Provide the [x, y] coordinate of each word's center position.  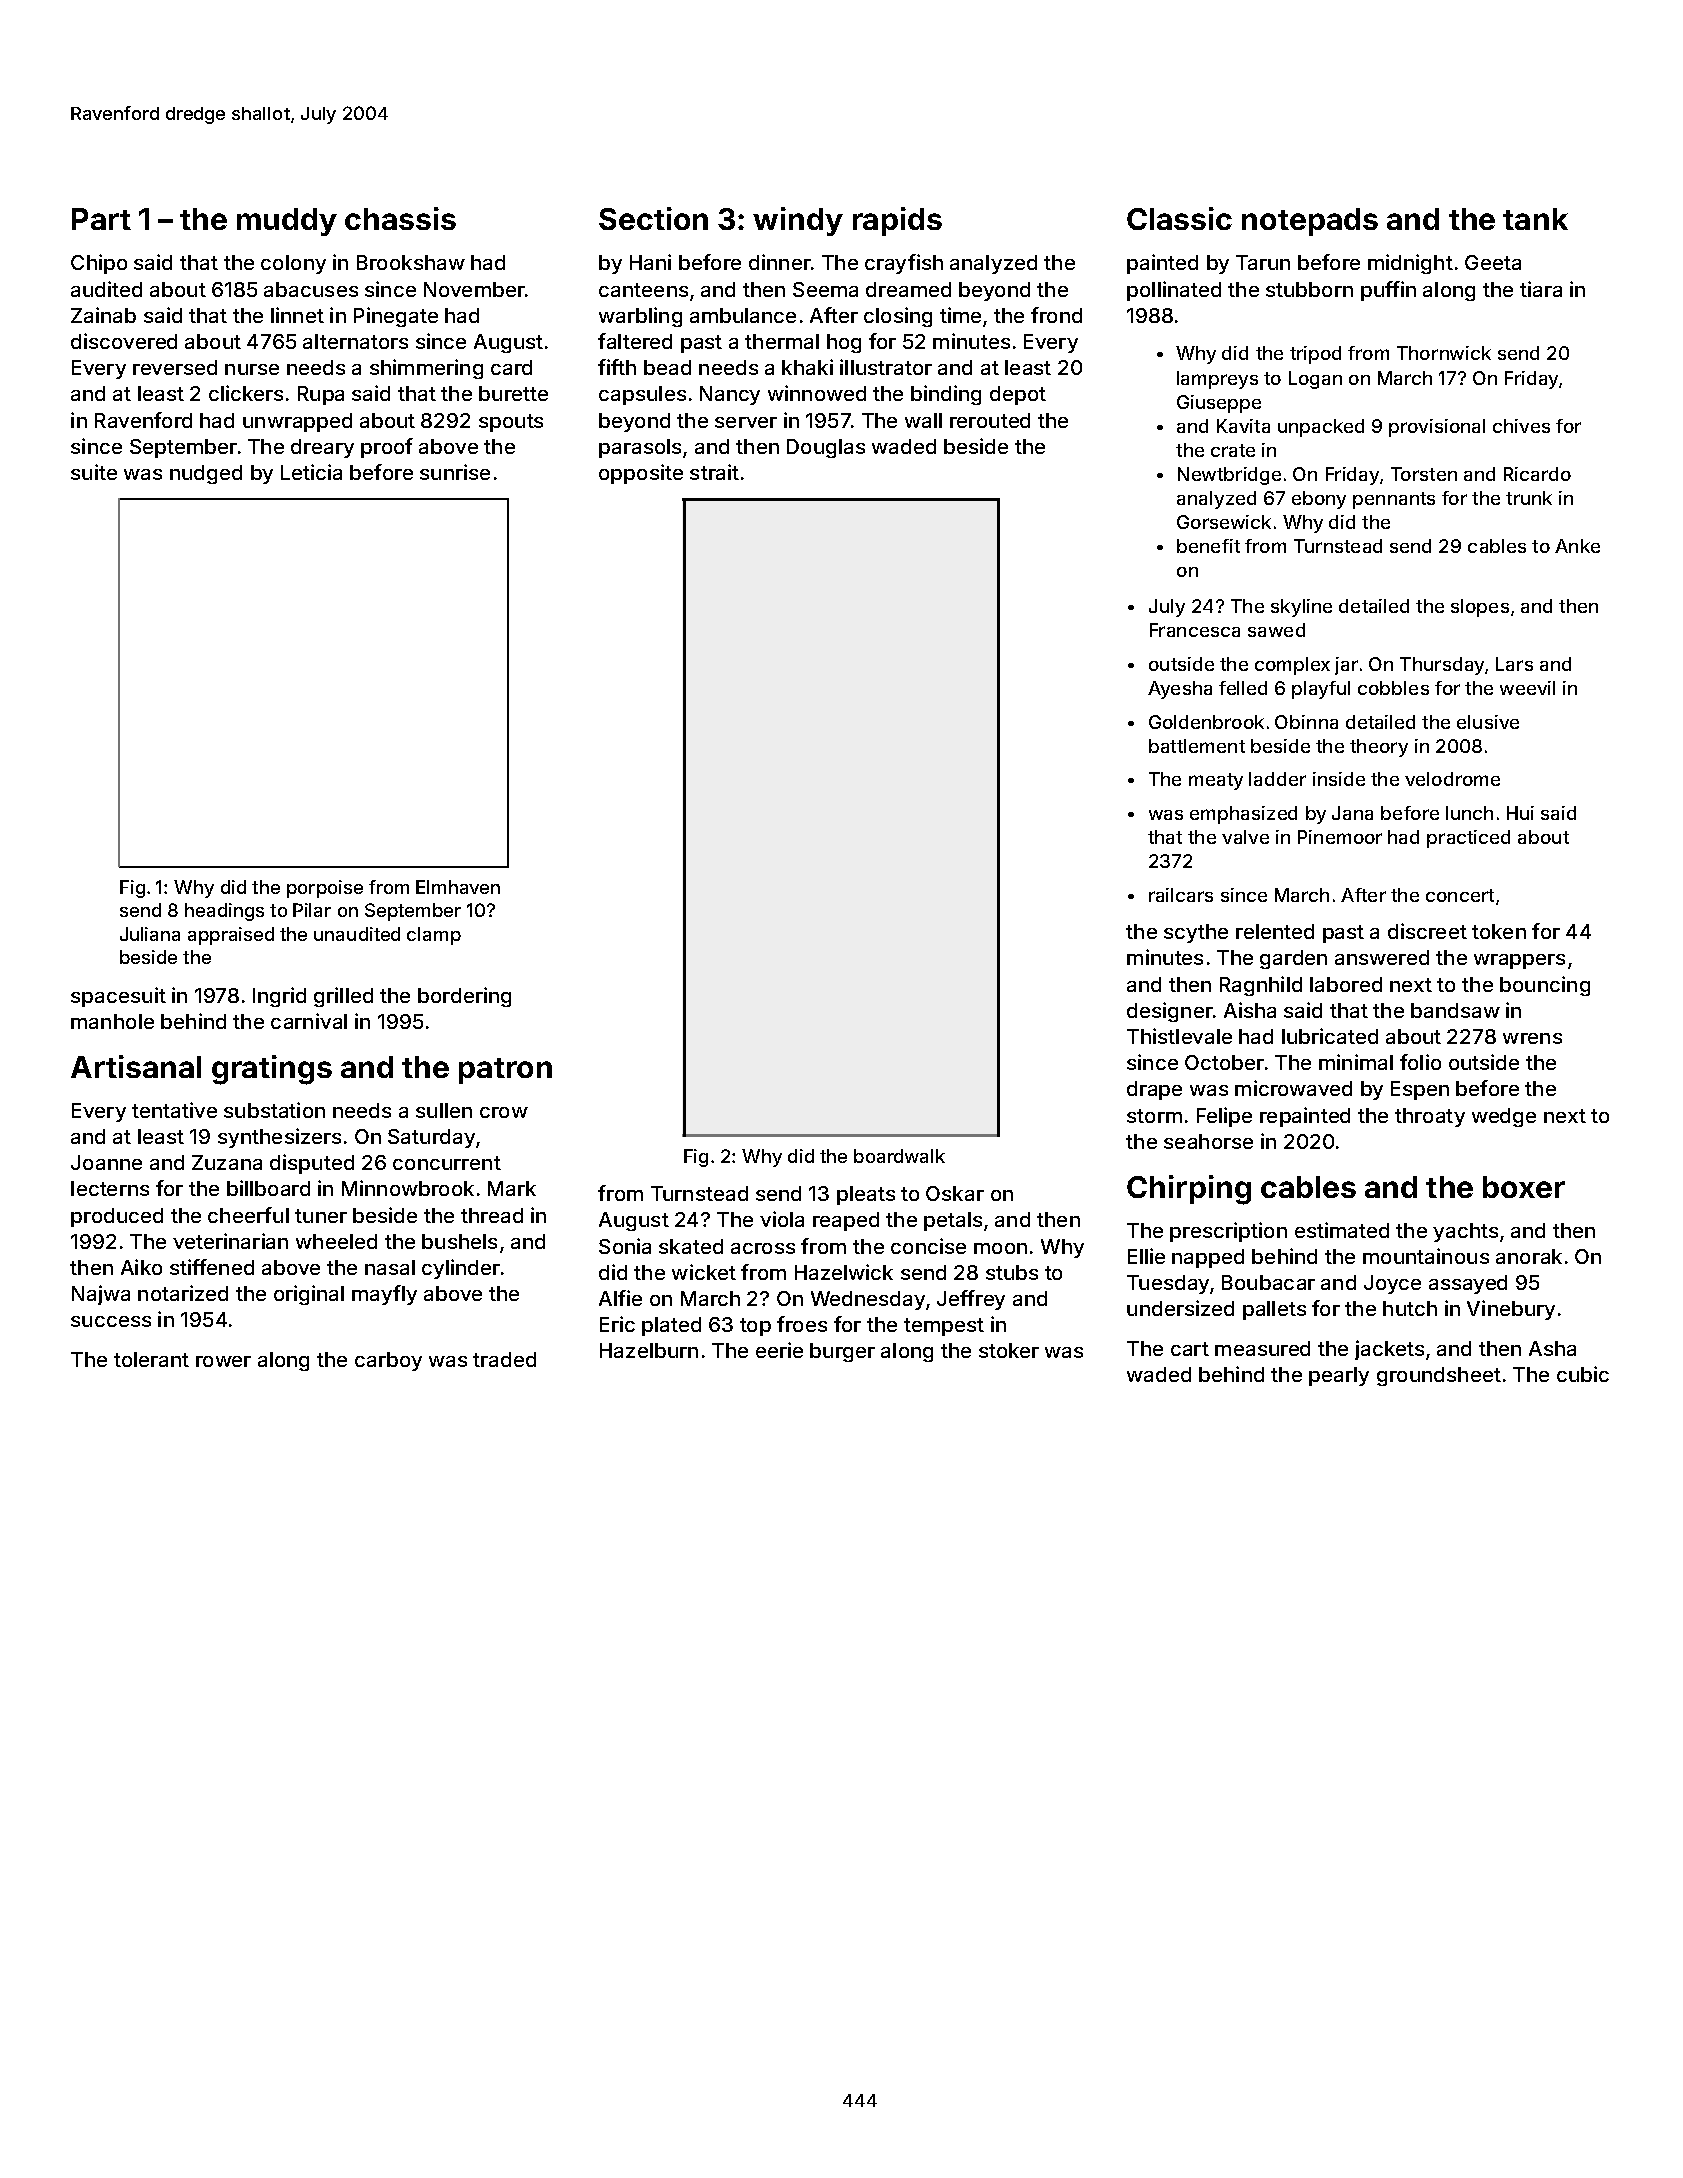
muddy [287, 222]
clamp [434, 936]
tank [1535, 219]
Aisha [1250, 1010]
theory [1379, 748]
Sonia [625, 1246]
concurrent [447, 1163]
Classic [1179, 218]
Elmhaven [458, 887]
